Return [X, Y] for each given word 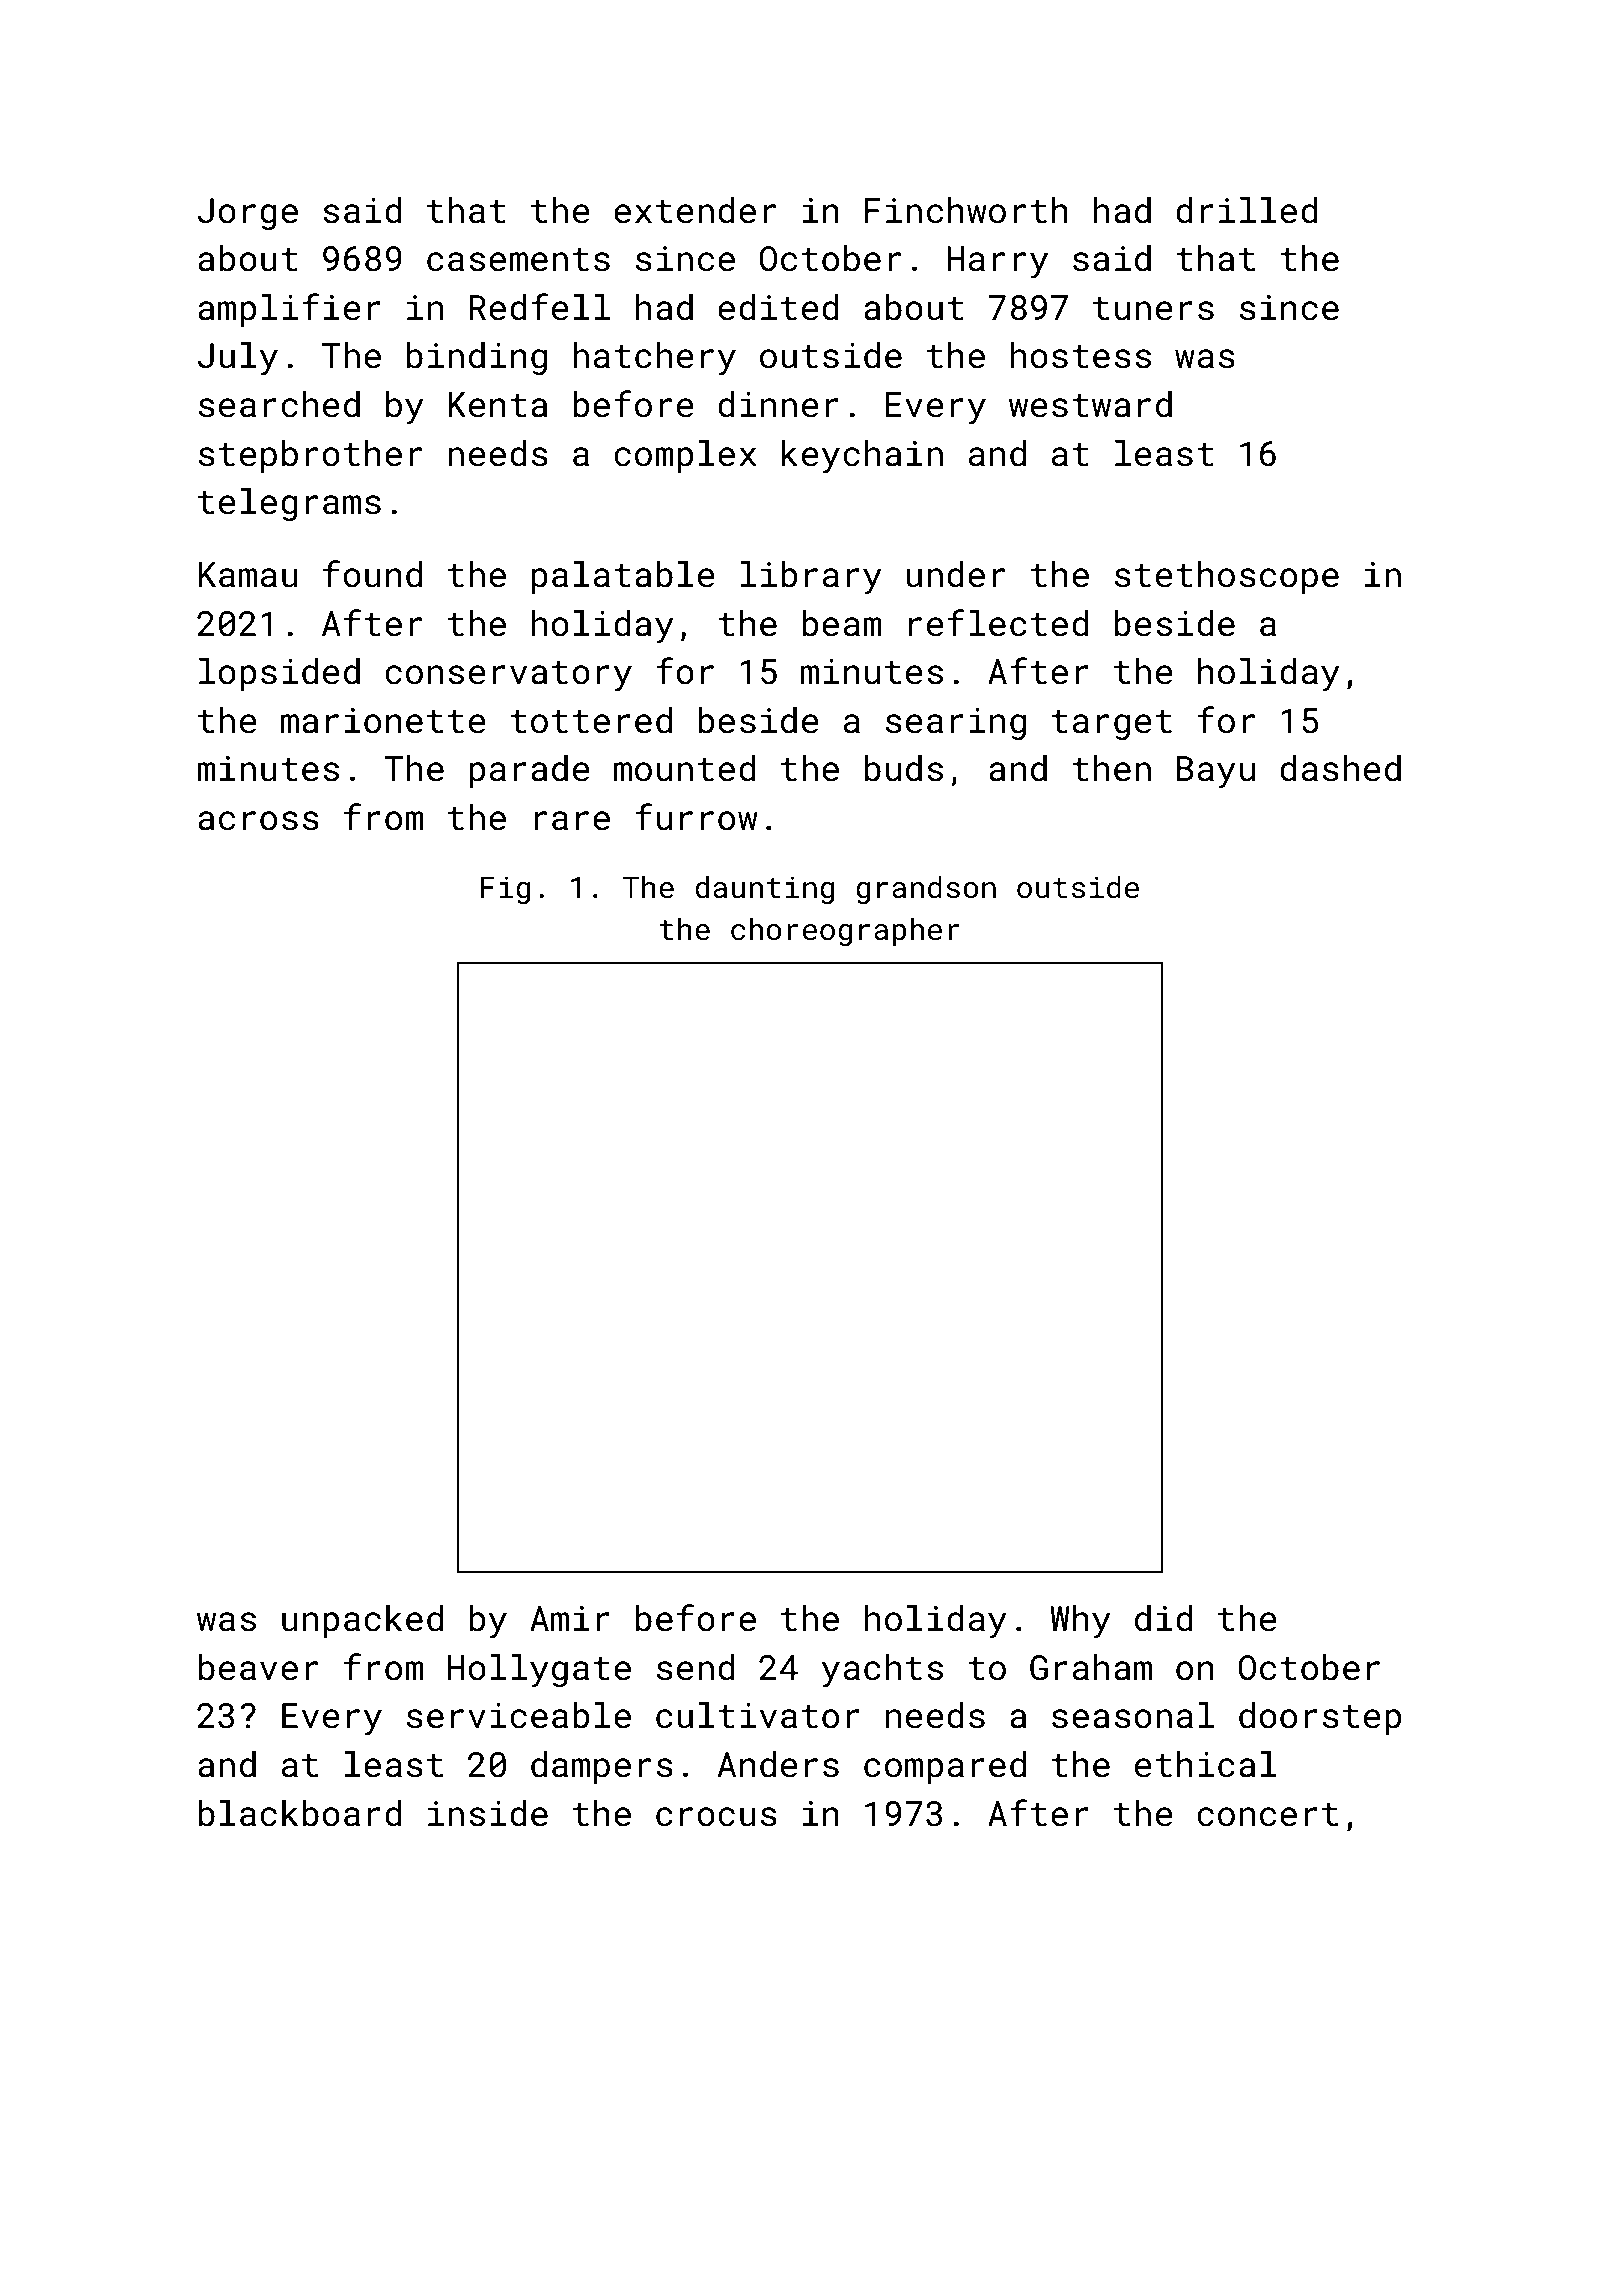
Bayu [1216, 772]
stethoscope [1227, 577]
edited [778, 307]
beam [842, 623]
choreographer [845, 931]
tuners [1153, 309]
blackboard [300, 1813]
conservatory [508, 676]
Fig [505, 890]
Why [1080, 1622]
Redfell [539, 307]
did [1164, 1618]
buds [904, 768]
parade [529, 771]
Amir [570, 1618]
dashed [1340, 768]
